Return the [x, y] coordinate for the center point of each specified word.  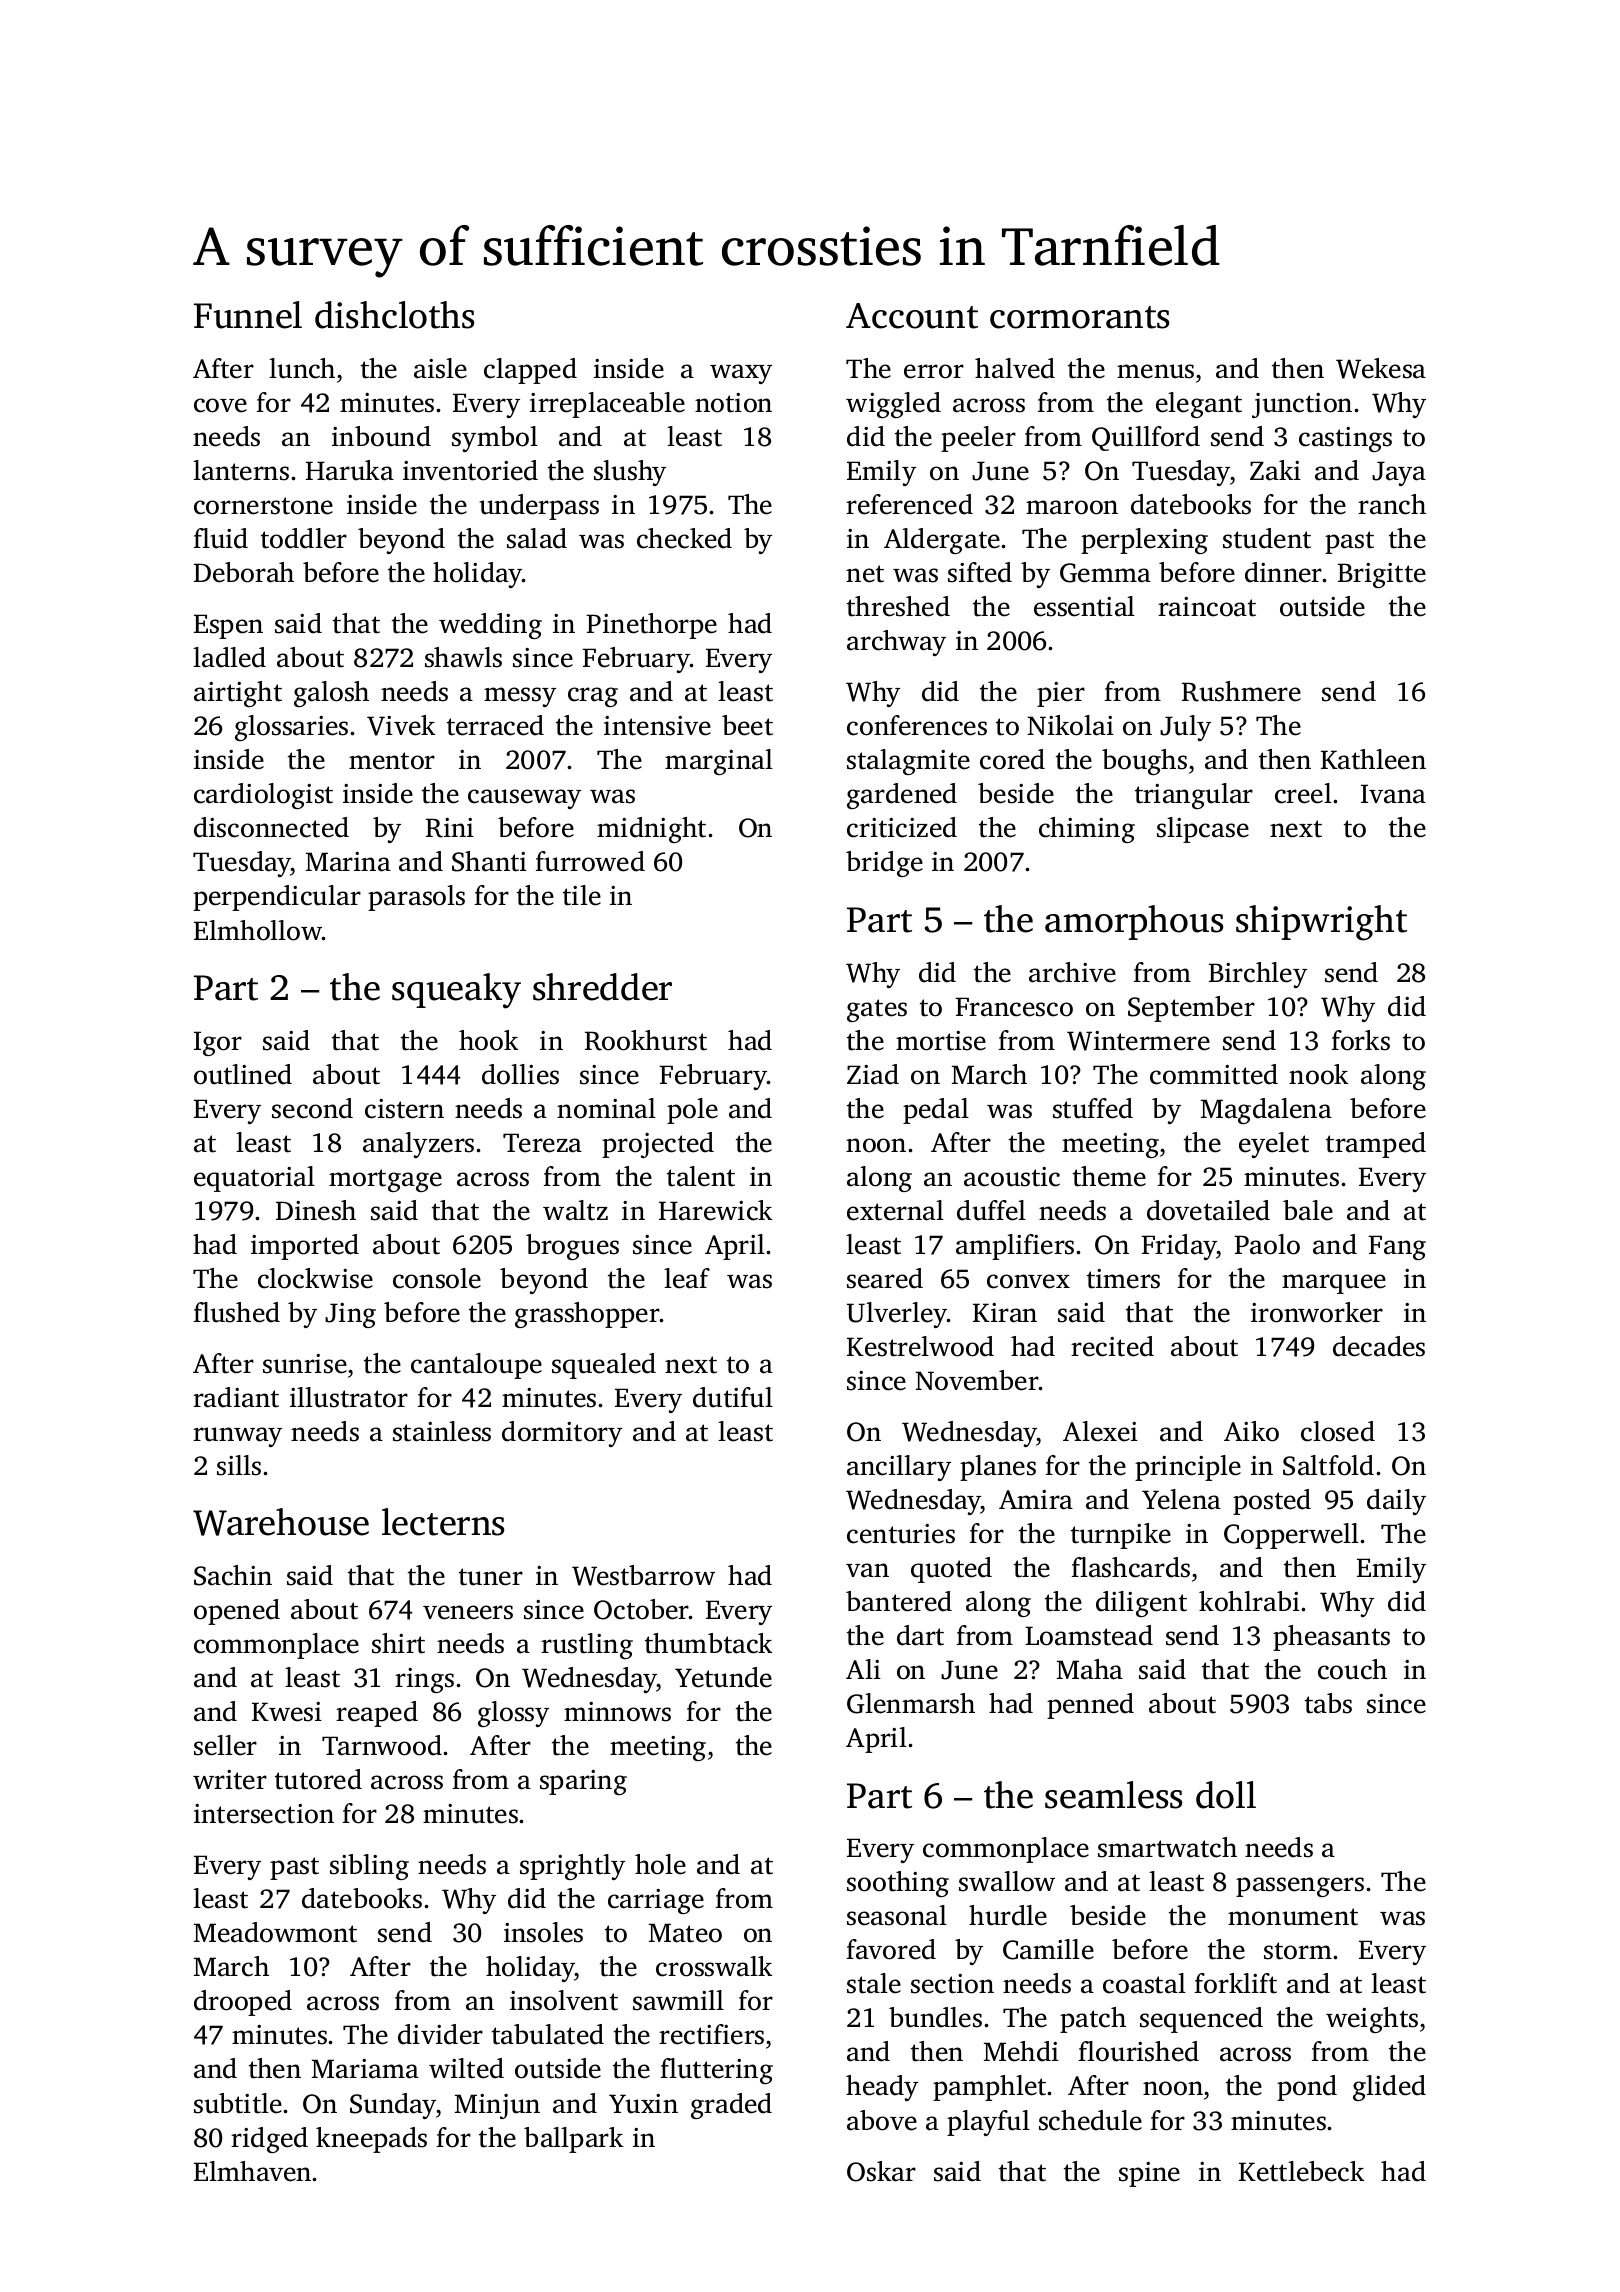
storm [1298, 1951]
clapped [530, 371]
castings [1345, 439]
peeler [978, 439]
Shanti [489, 861]
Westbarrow [643, 1575]
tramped [1376, 1145]
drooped [243, 2003]
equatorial [254, 1179]
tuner [491, 1577]
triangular [1194, 796]
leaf [687, 1278]
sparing [583, 1782]
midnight [651, 830]
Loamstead [1089, 1635]
